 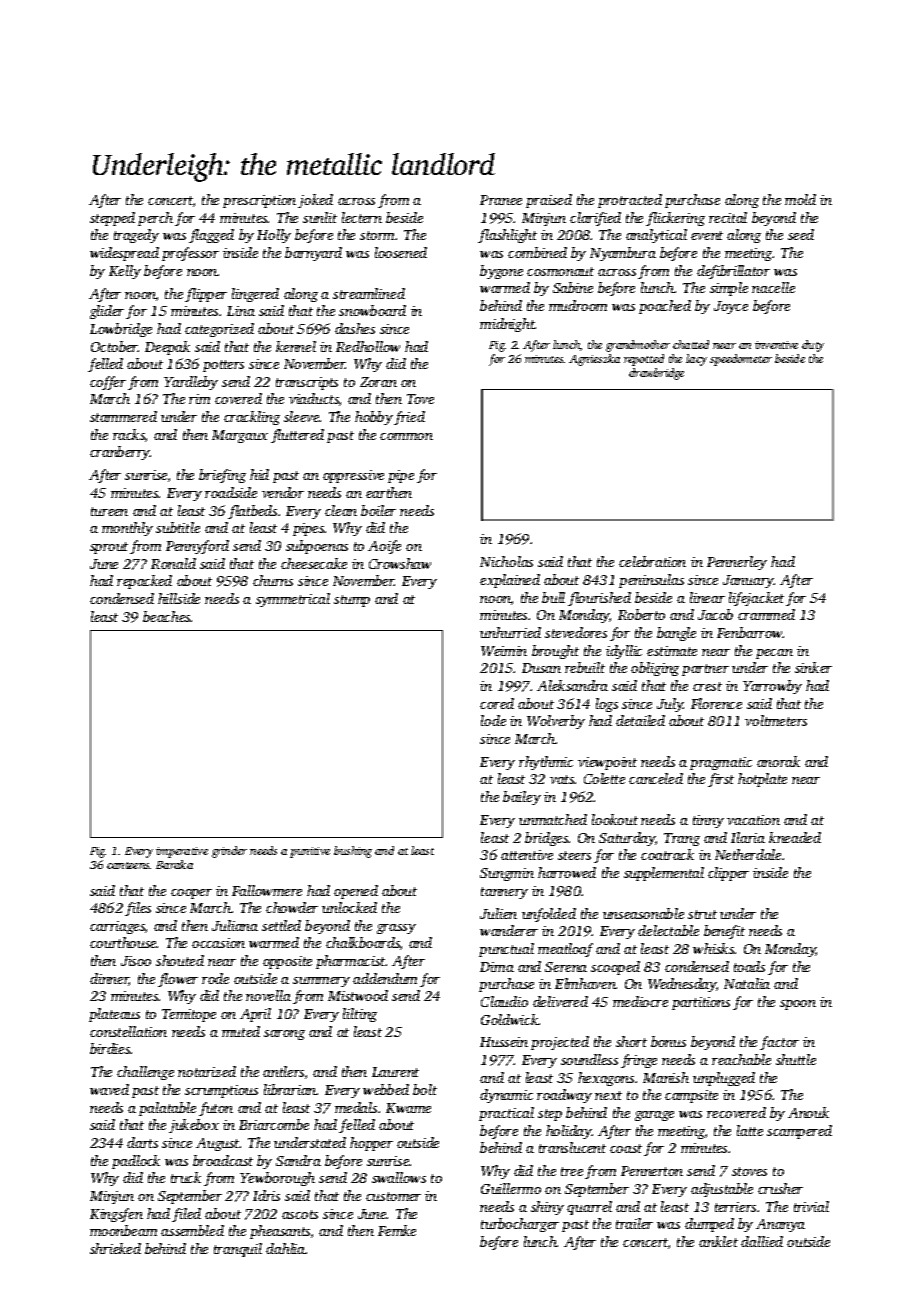 What do you see at coordinates (668, 1041) in the screenshot?
I see `bonus` at bounding box center [668, 1041].
